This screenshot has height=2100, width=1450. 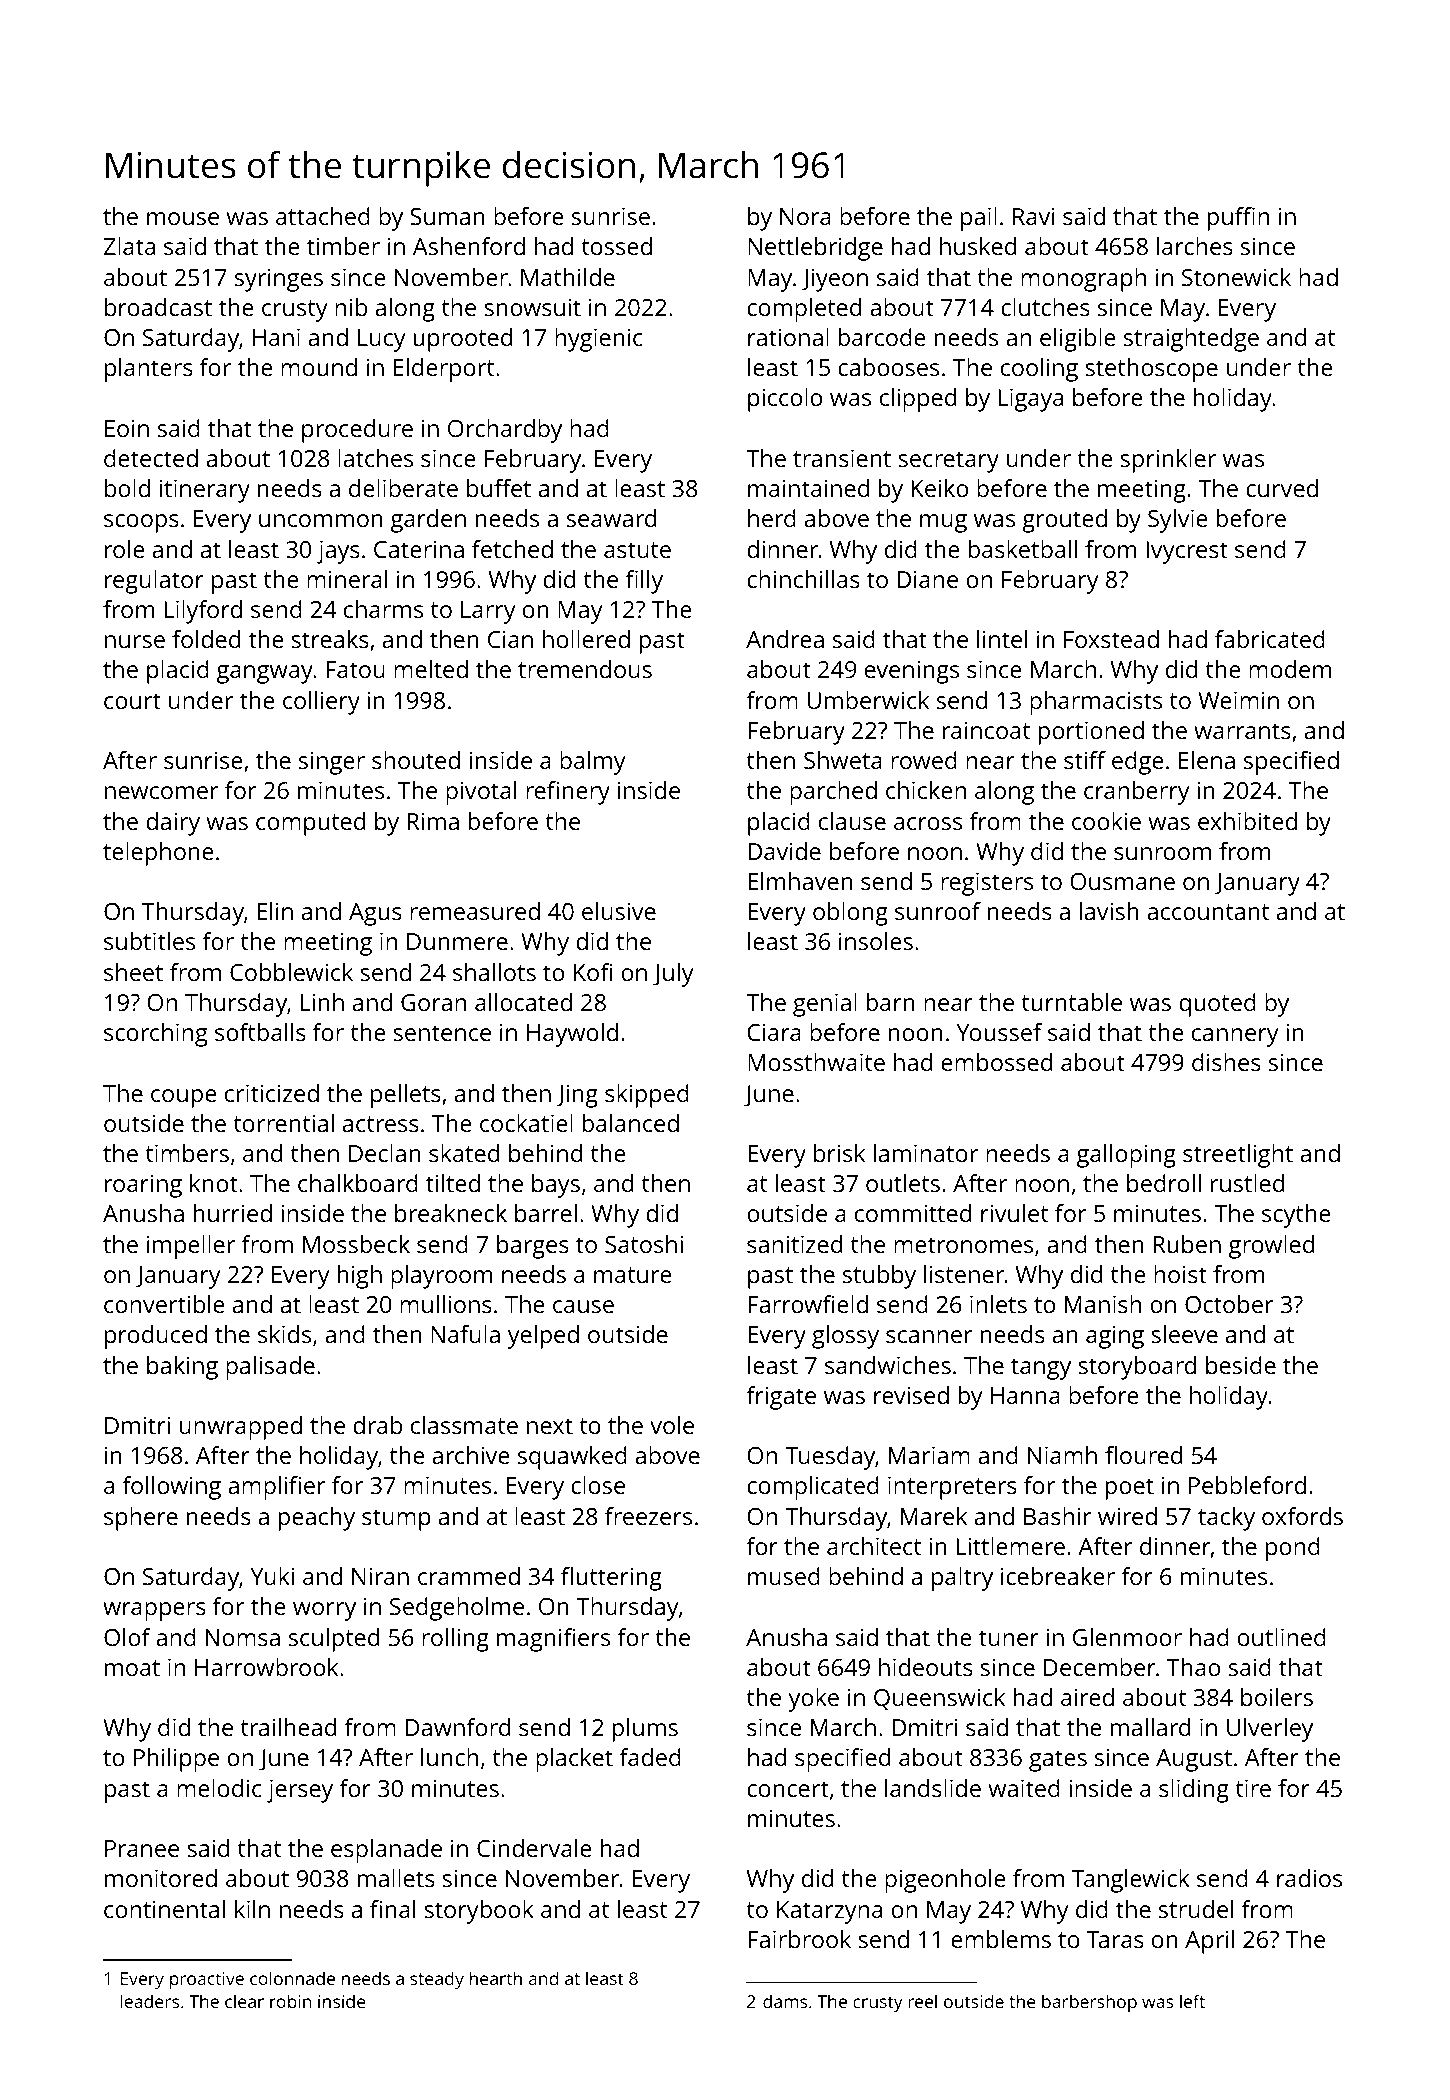 I want to click on floured, so click(x=1143, y=1455).
